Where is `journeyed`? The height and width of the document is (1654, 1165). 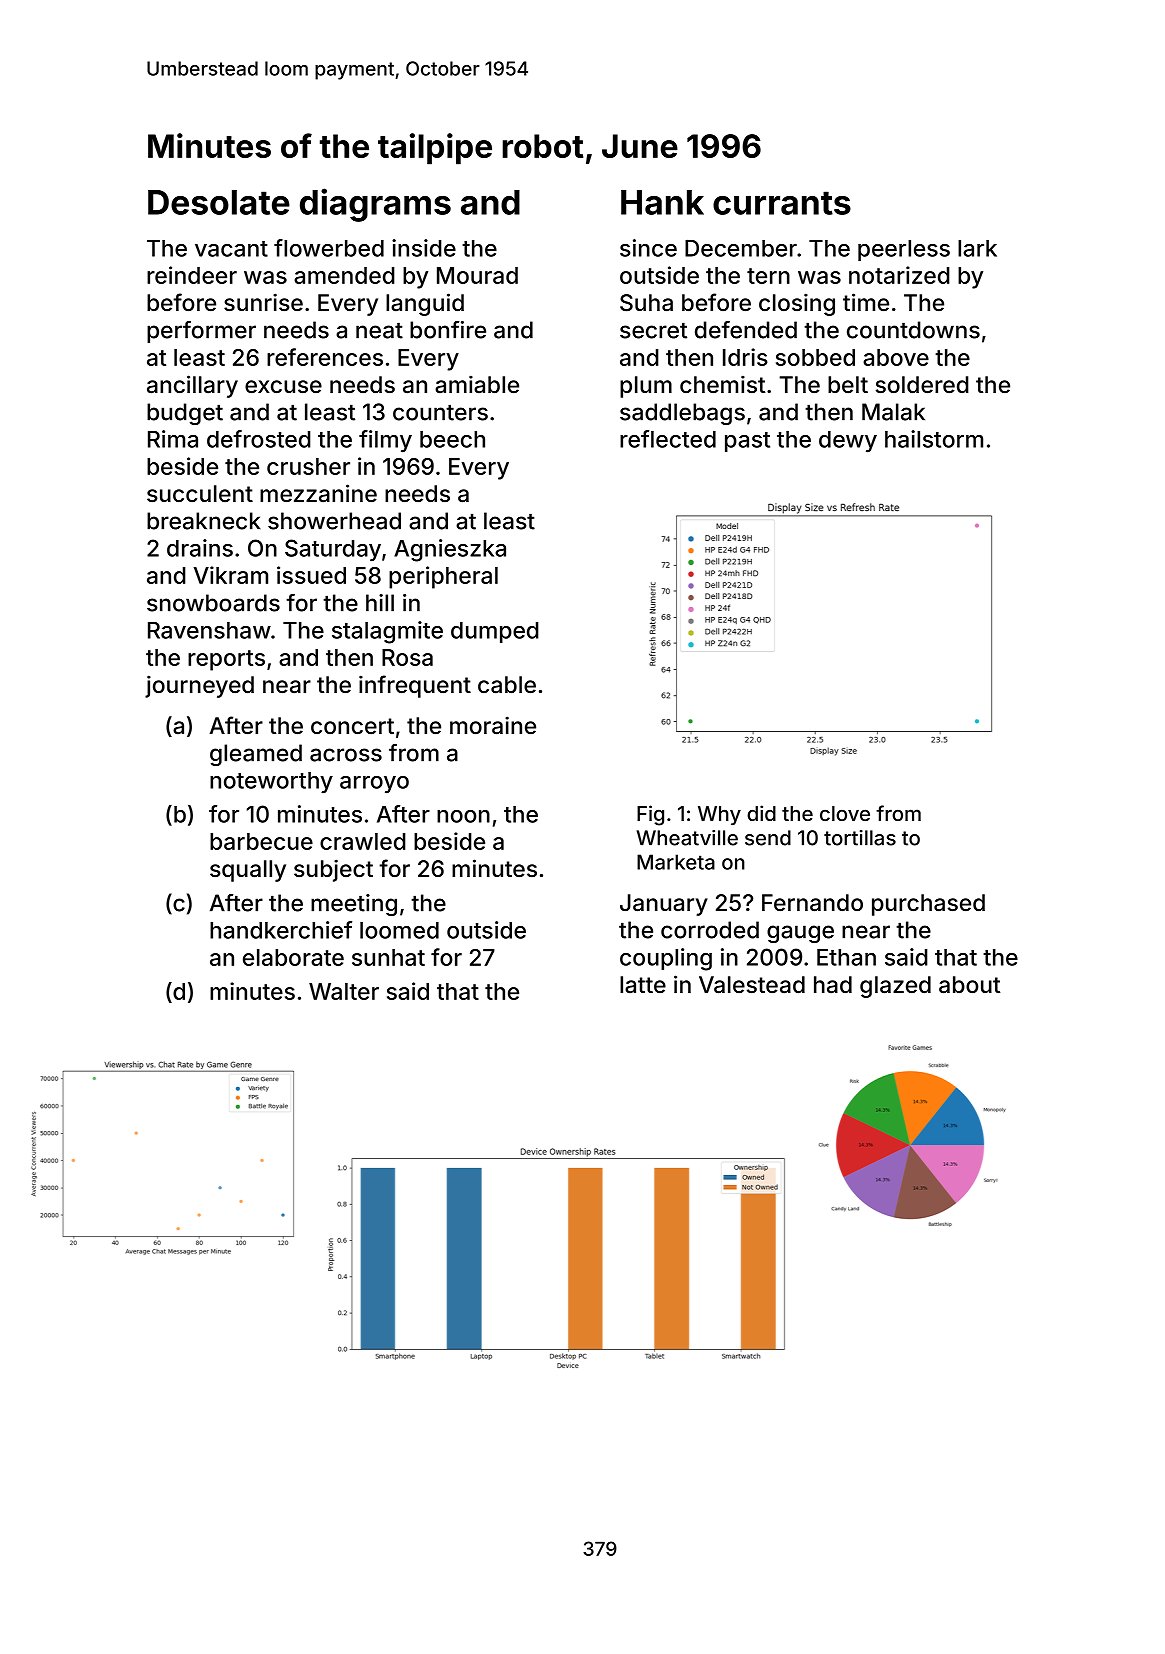 journeyed is located at coordinates (199, 686).
